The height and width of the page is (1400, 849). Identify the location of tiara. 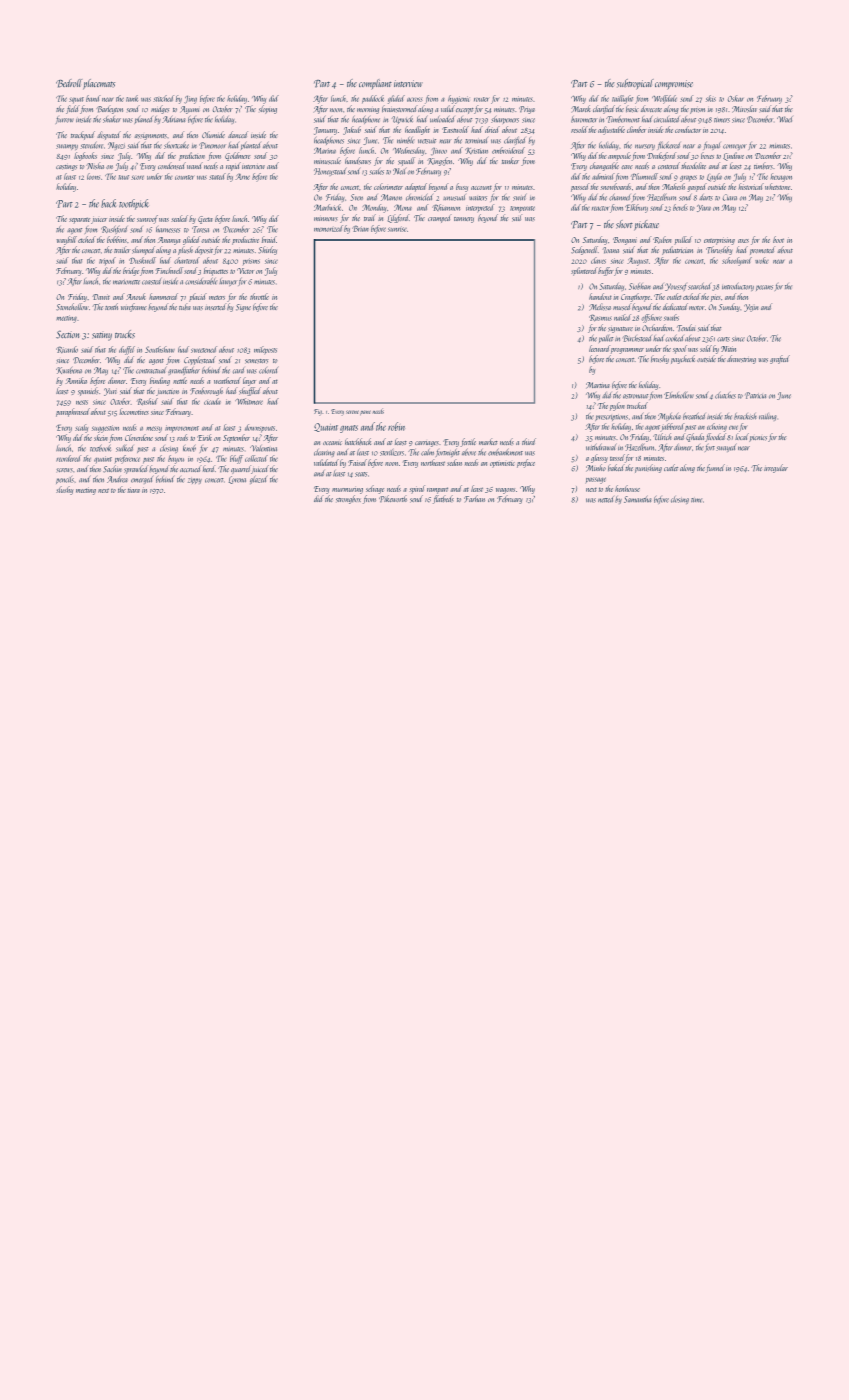
(133, 490).
